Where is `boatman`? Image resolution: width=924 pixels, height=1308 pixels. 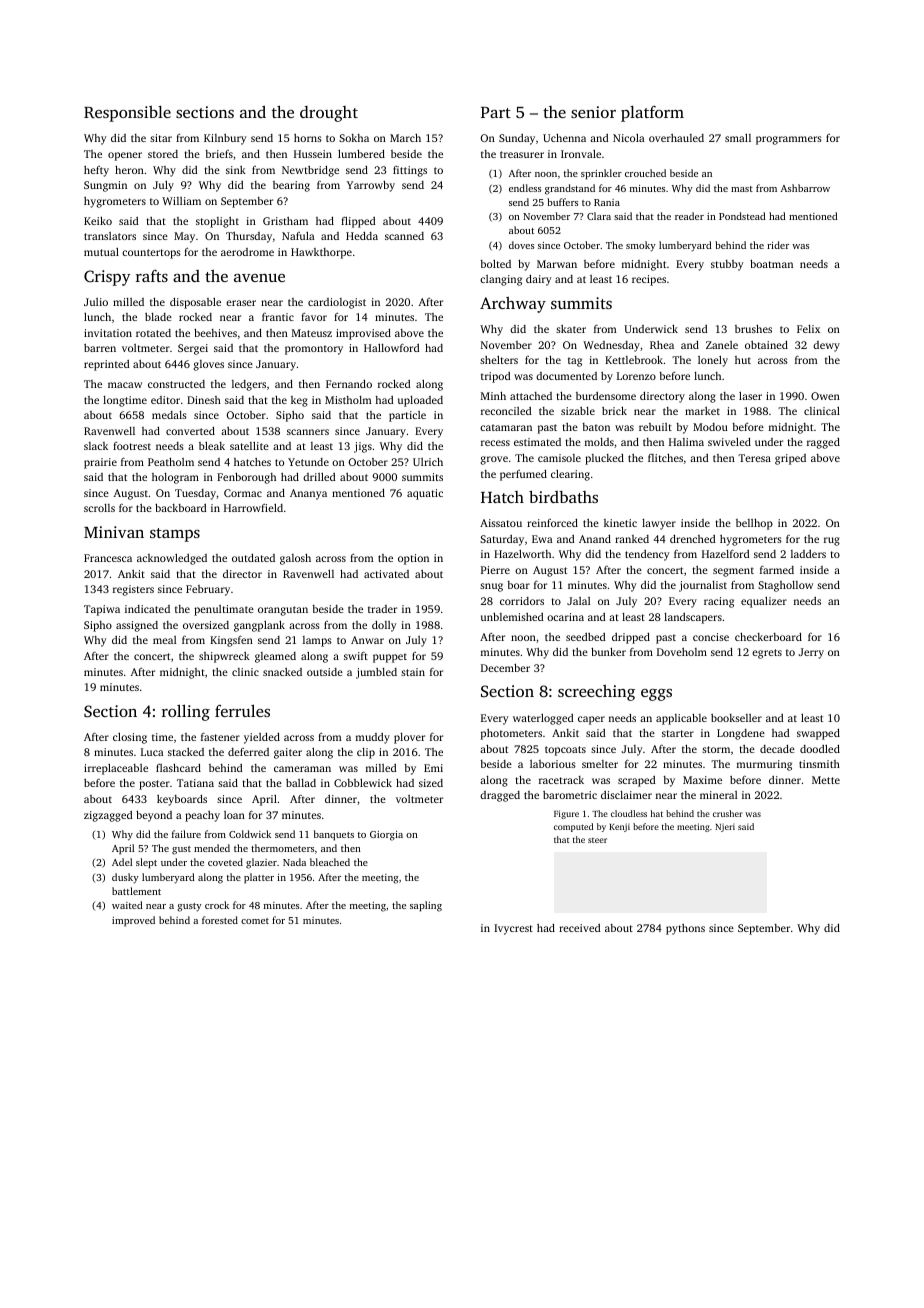 boatman is located at coordinates (771, 264).
